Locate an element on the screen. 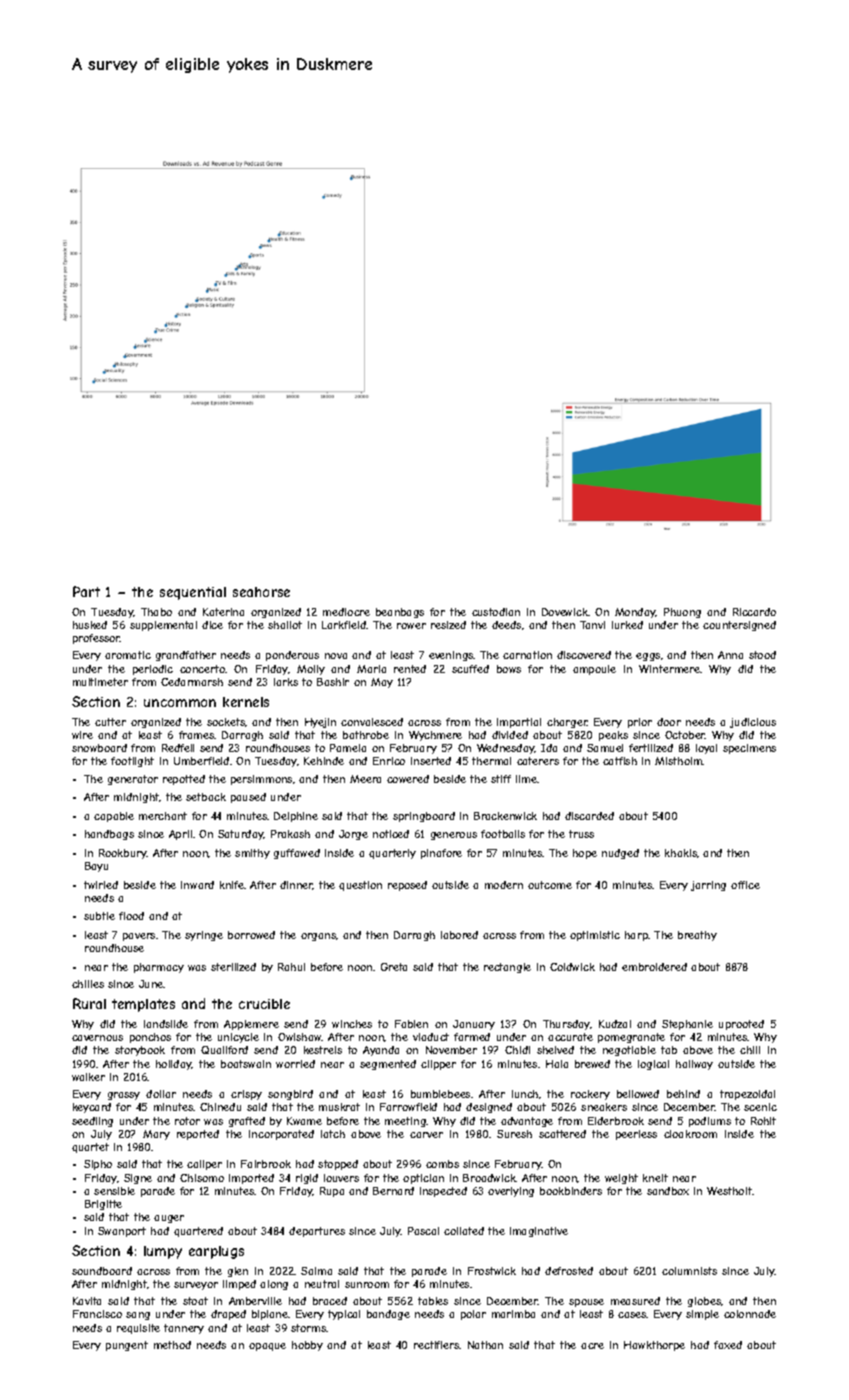 The image size is (849, 1400). Nathan is located at coordinates (485, 1345).
